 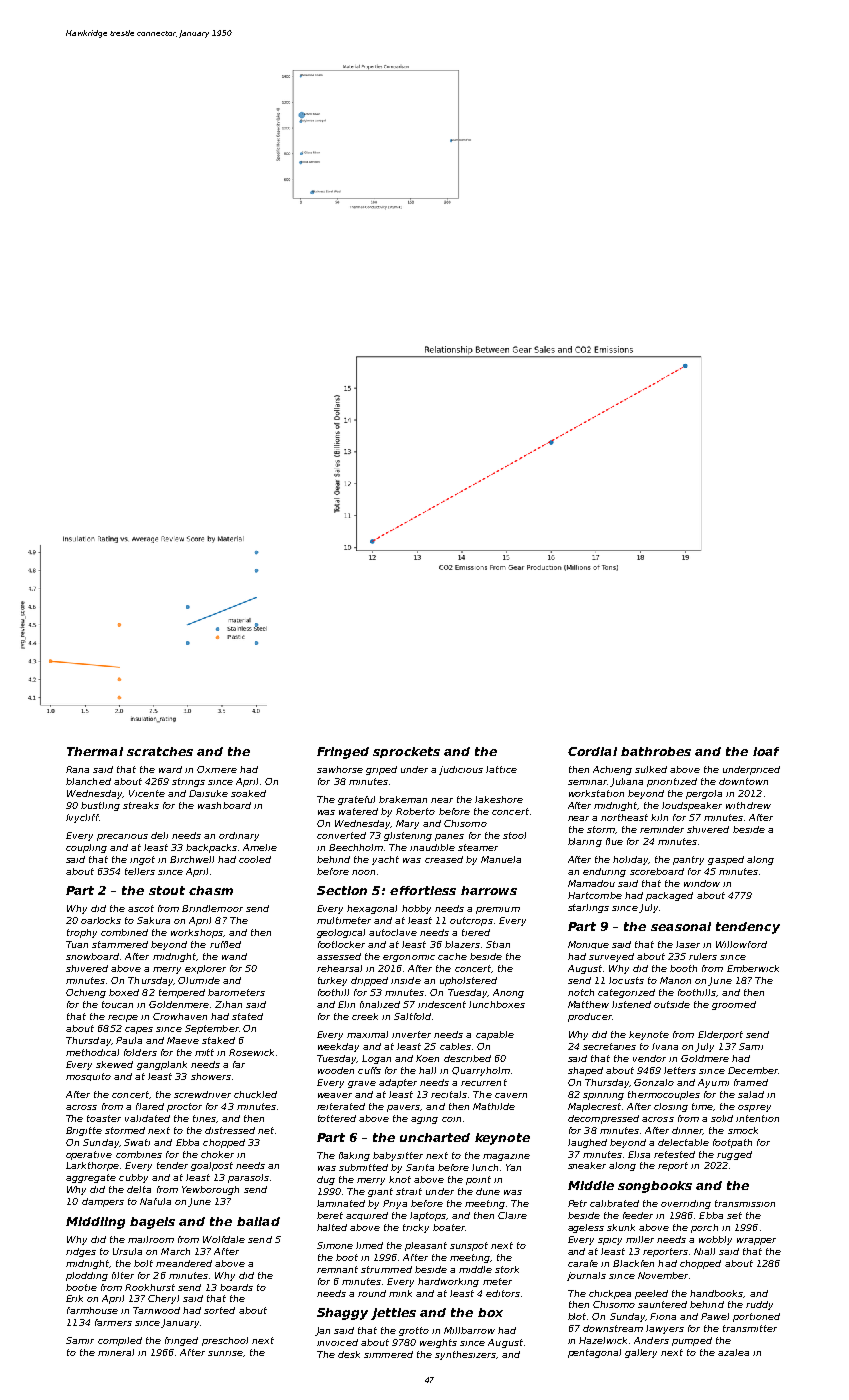 I want to click on backpacks, so click(x=211, y=848).
